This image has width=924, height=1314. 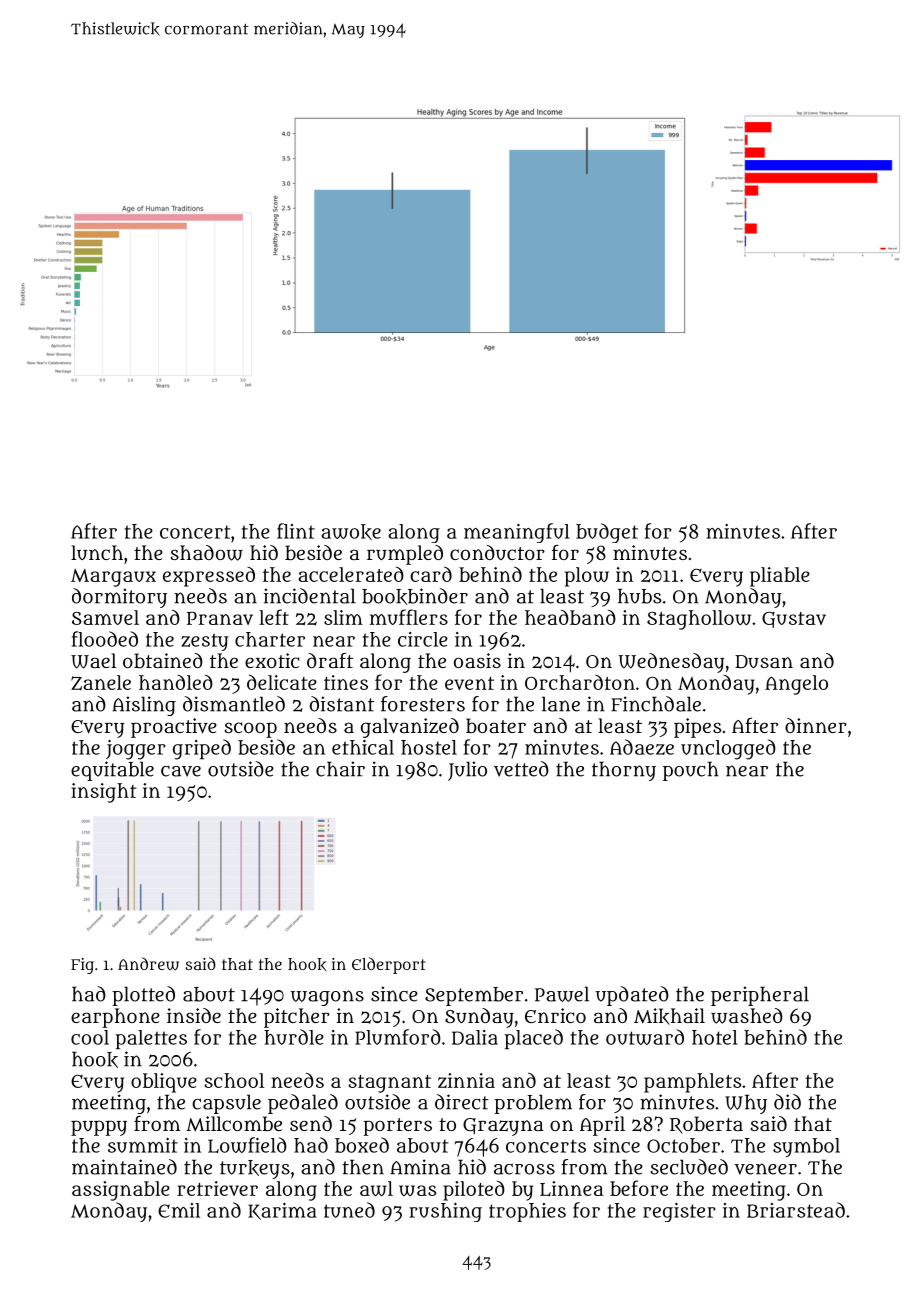 What do you see at coordinates (728, 749) in the image?
I see `unclogged` at bounding box center [728, 749].
